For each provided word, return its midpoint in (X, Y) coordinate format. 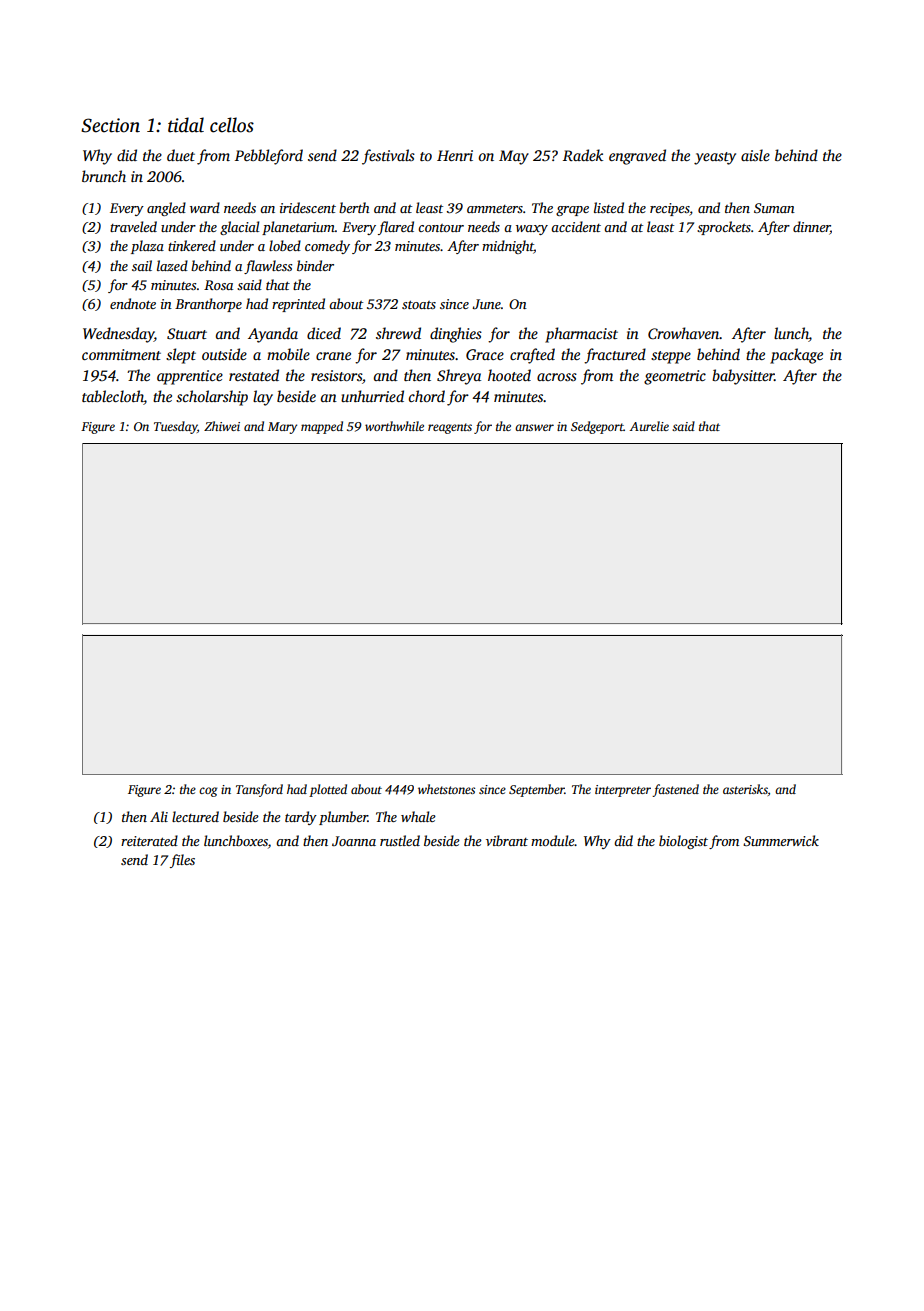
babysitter (743, 377)
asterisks (745, 789)
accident (576, 226)
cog (208, 792)
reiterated (149, 840)
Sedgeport (597, 427)
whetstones (446, 789)
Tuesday (175, 427)
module (553, 840)
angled (166, 209)
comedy (327, 247)
